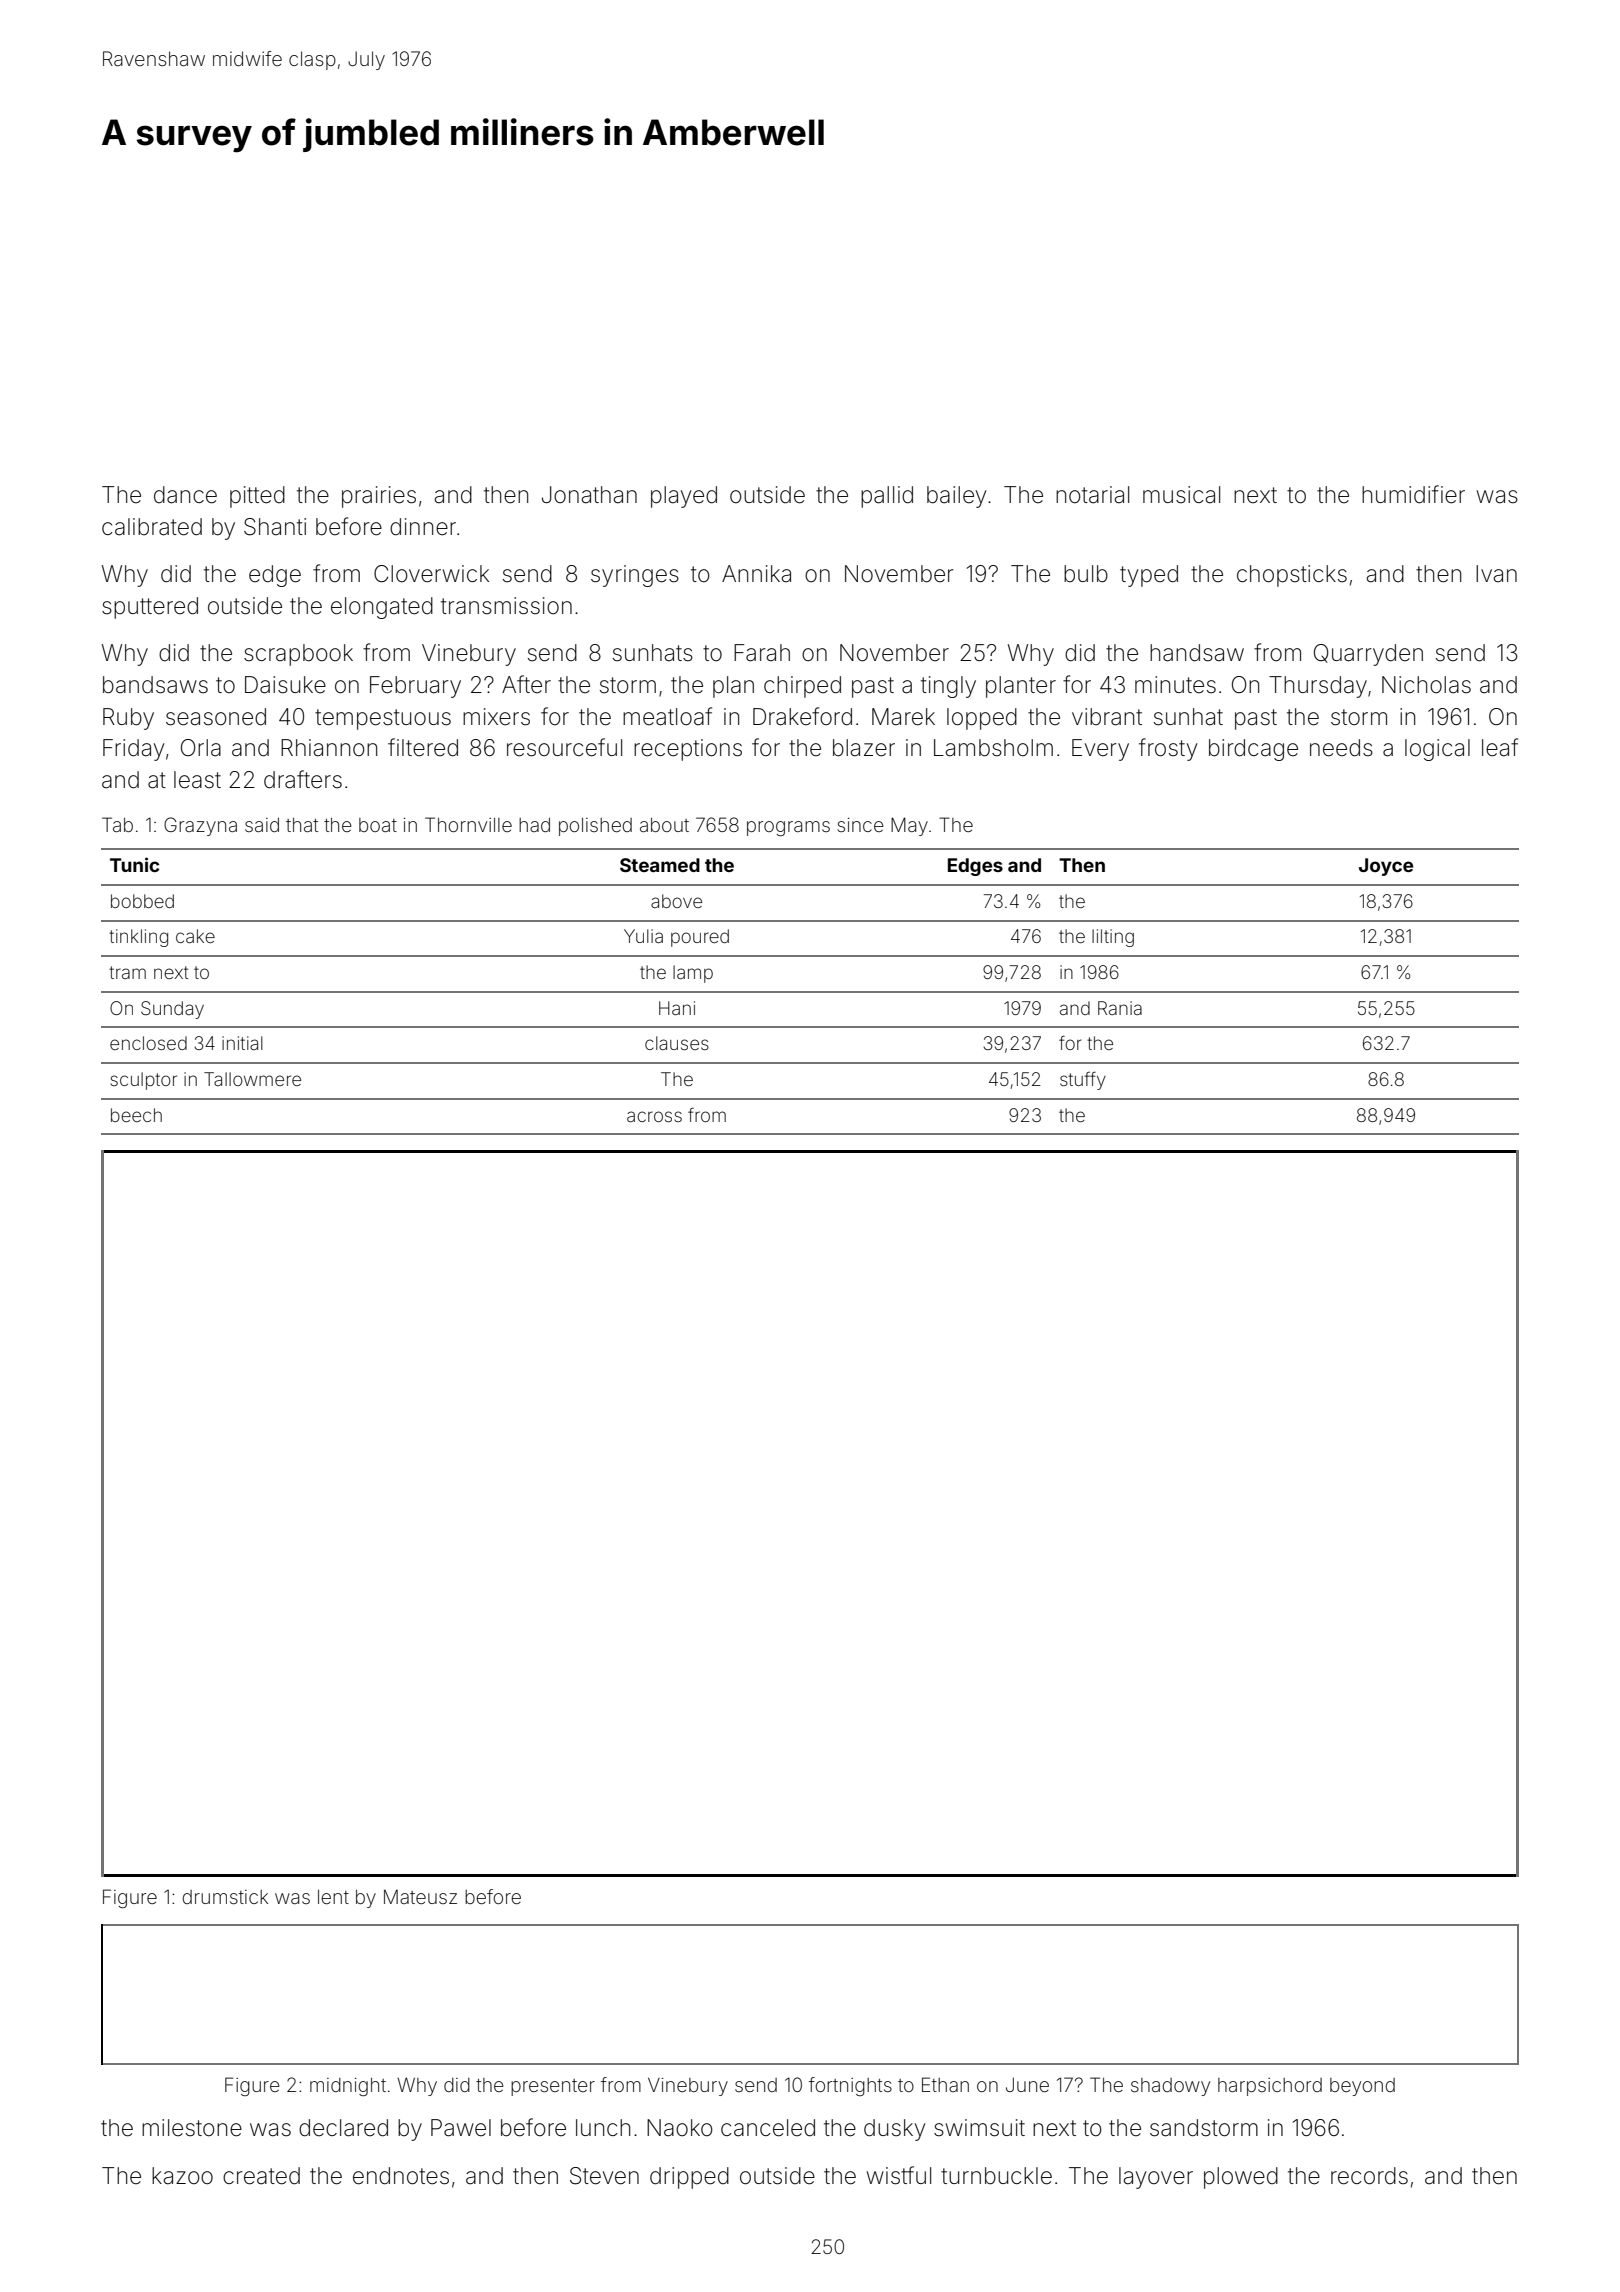 This page has height=2292, width=1620. Describe the element at coordinates (1120, 1008) in the page. I see `Rania` at that location.
